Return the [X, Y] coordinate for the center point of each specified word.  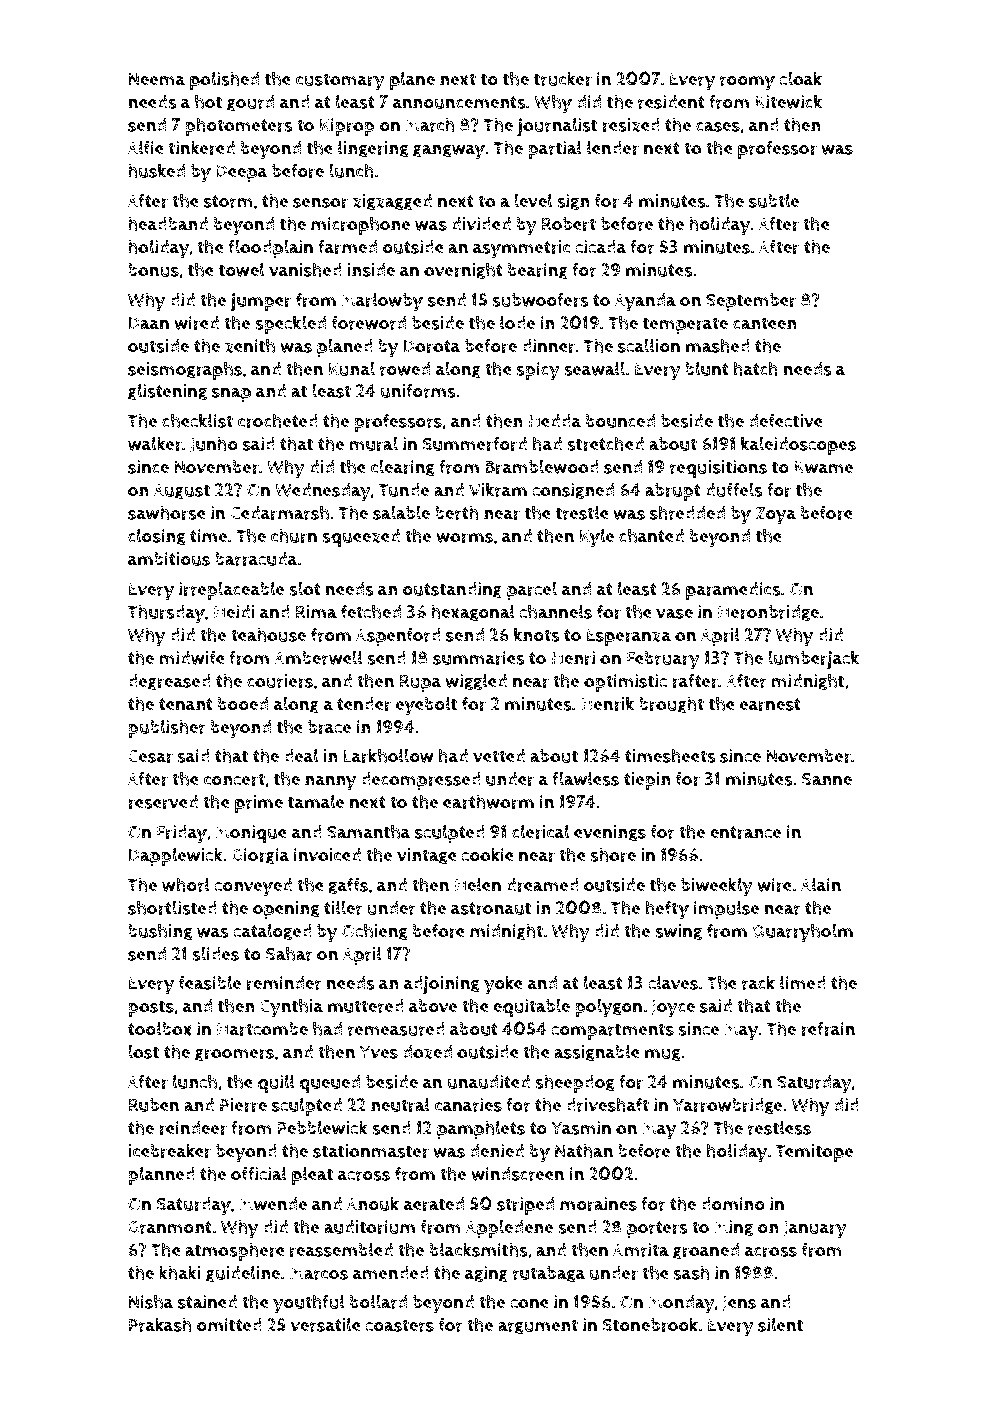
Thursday [166, 614]
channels [555, 611]
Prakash [160, 1324]
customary [340, 82]
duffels [734, 489]
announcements [459, 102]
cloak [800, 78]
